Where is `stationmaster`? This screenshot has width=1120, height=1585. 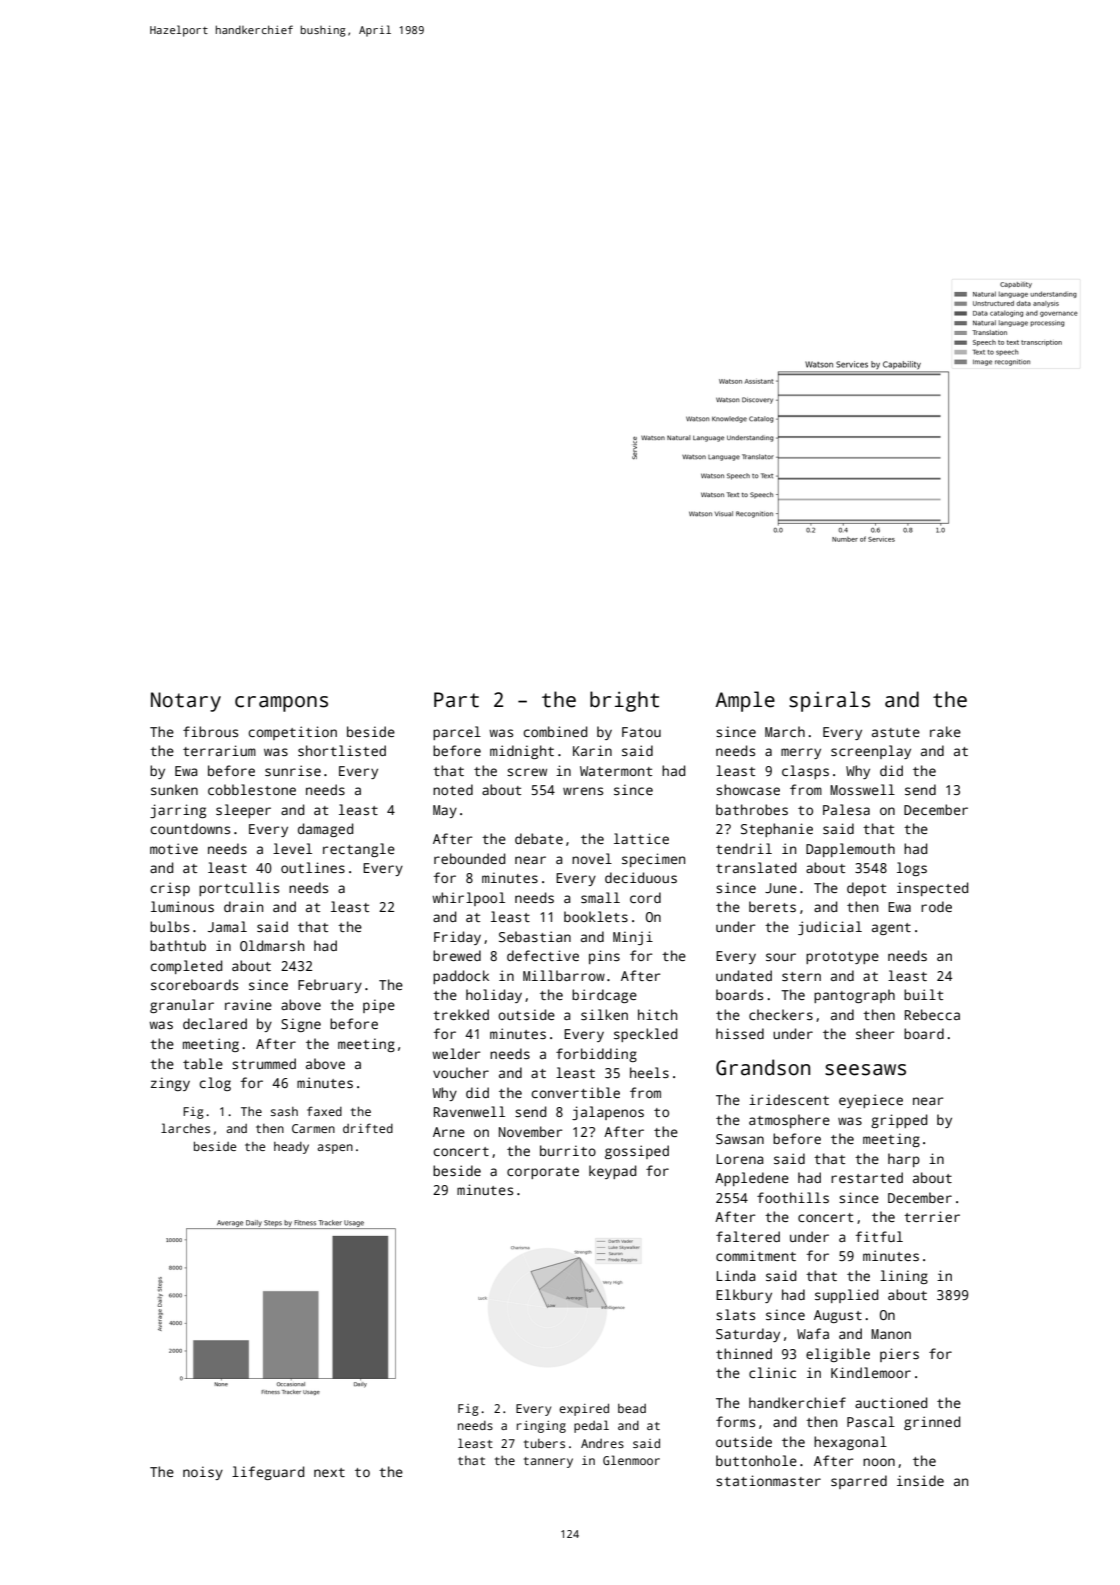
stationmaster is located at coordinates (768, 1480).
